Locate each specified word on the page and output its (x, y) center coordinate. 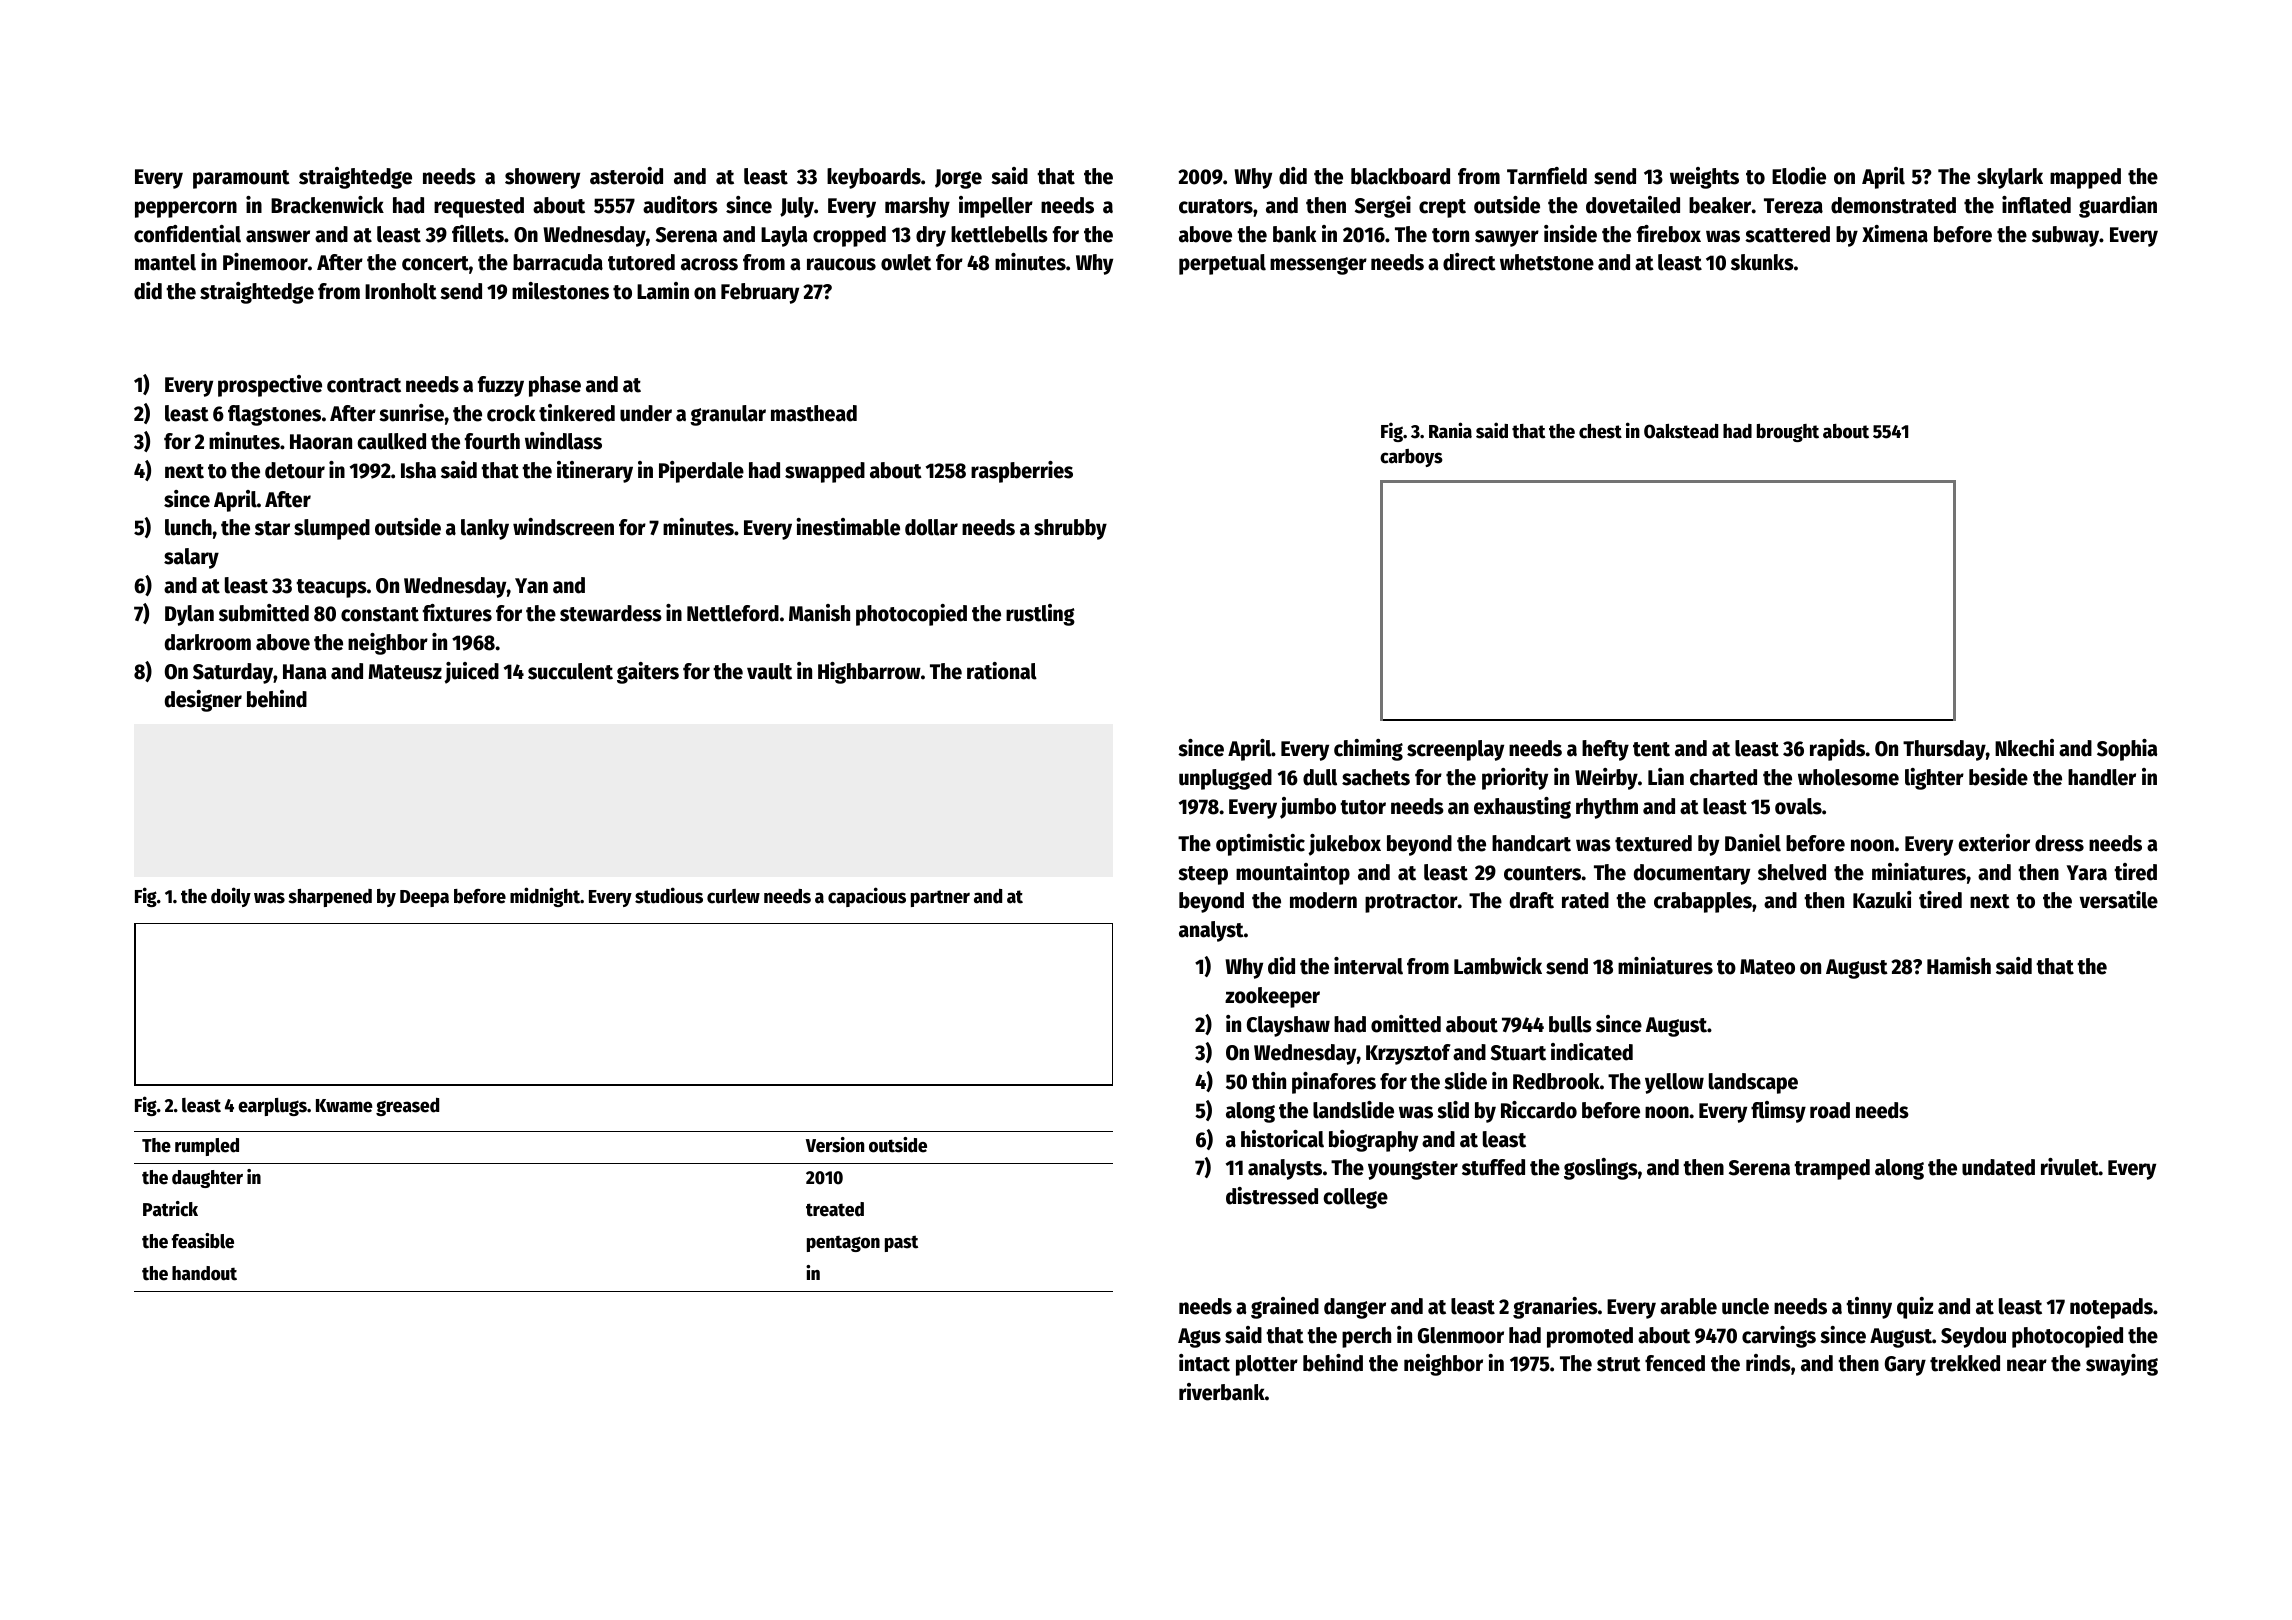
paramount (241, 179)
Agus (1199, 1338)
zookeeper (1272, 997)
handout (204, 1273)
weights (1704, 178)
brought (1788, 433)
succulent (570, 671)
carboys (1411, 458)
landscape (1753, 1083)
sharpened (330, 898)
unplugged (1225, 779)
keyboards (874, 178)
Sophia (2127, 750)
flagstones (274, 415)
